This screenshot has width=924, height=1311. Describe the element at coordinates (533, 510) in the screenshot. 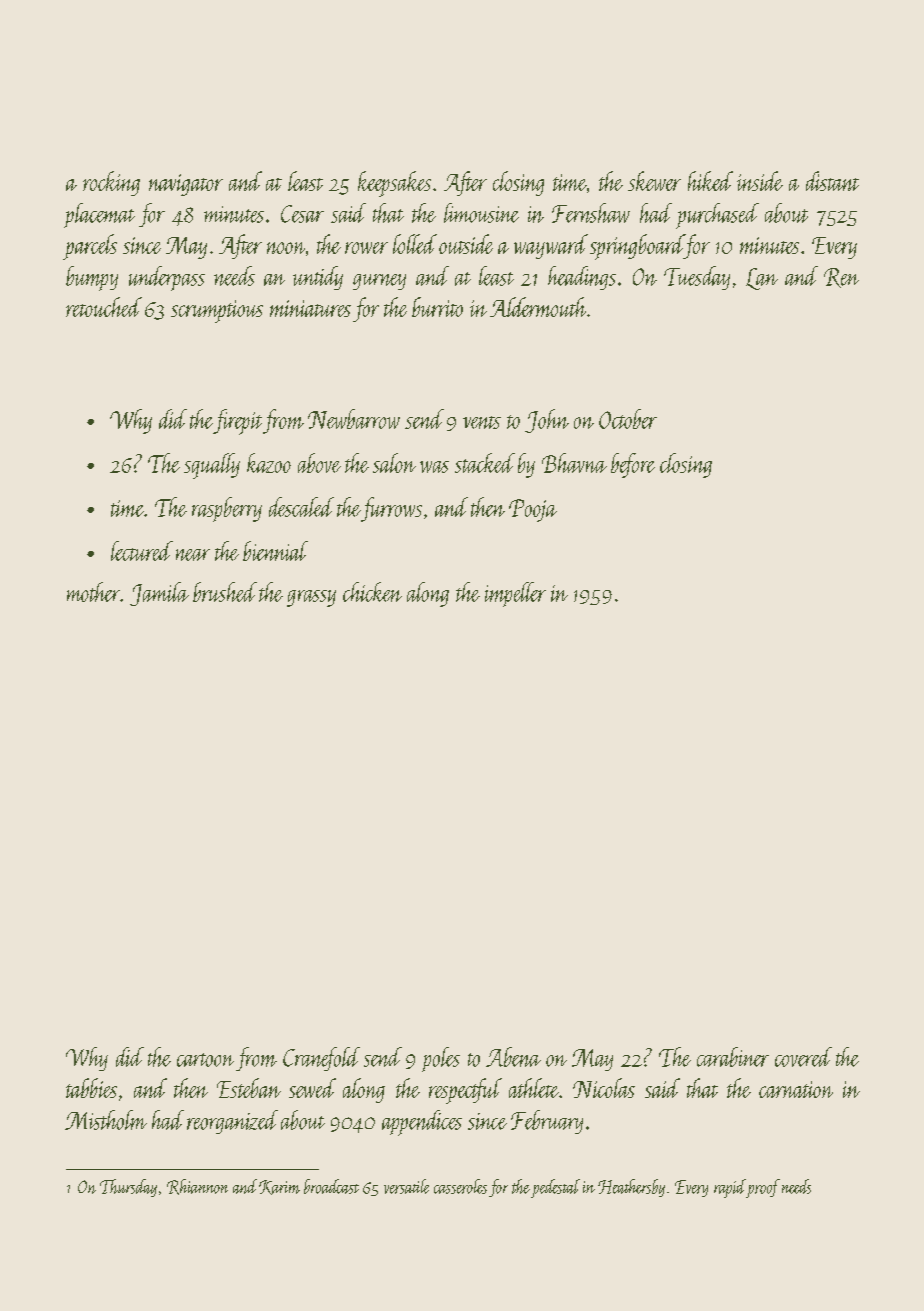

I see `Pooja` at that location.
